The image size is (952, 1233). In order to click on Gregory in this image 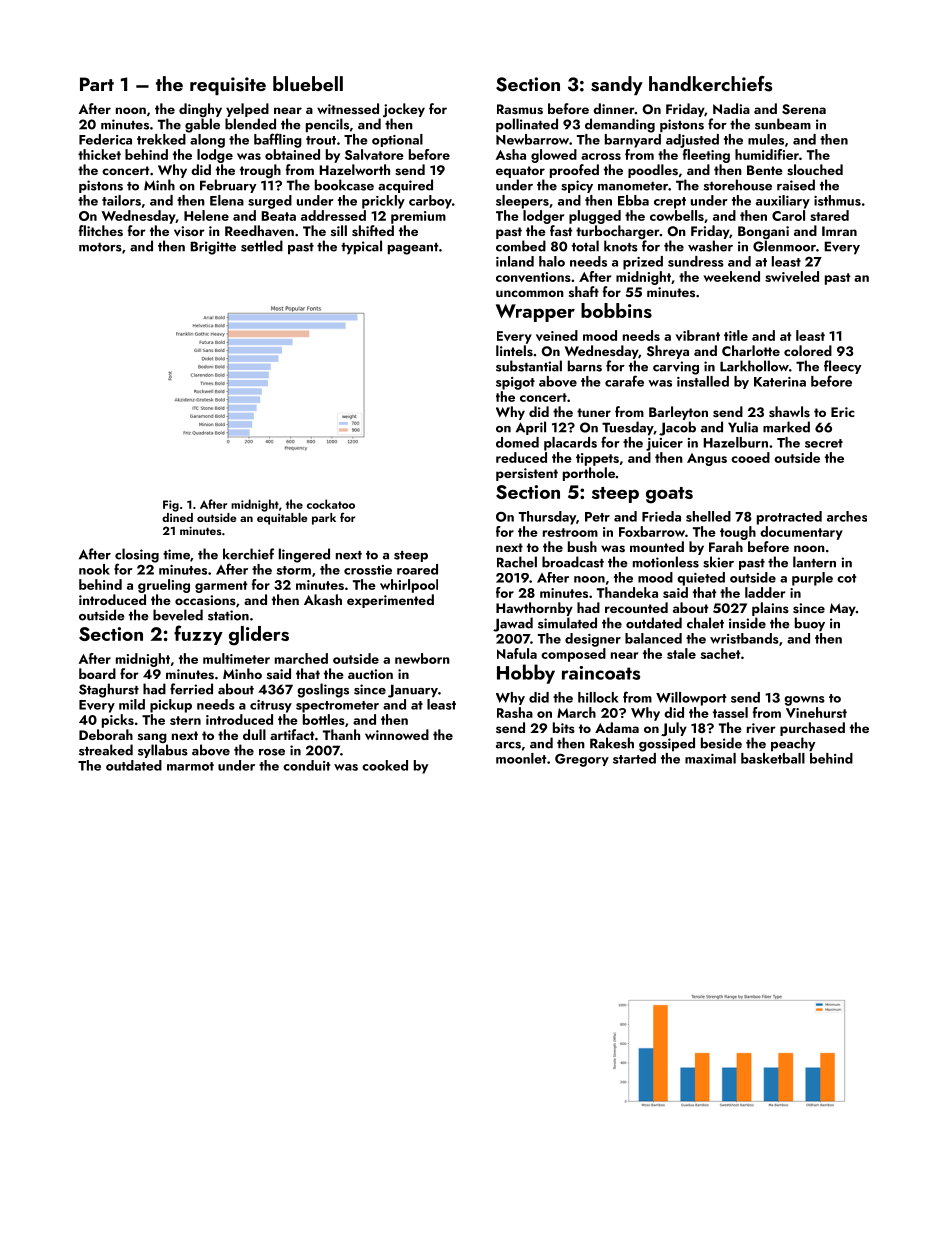, I will do `click(582, 760)`.
